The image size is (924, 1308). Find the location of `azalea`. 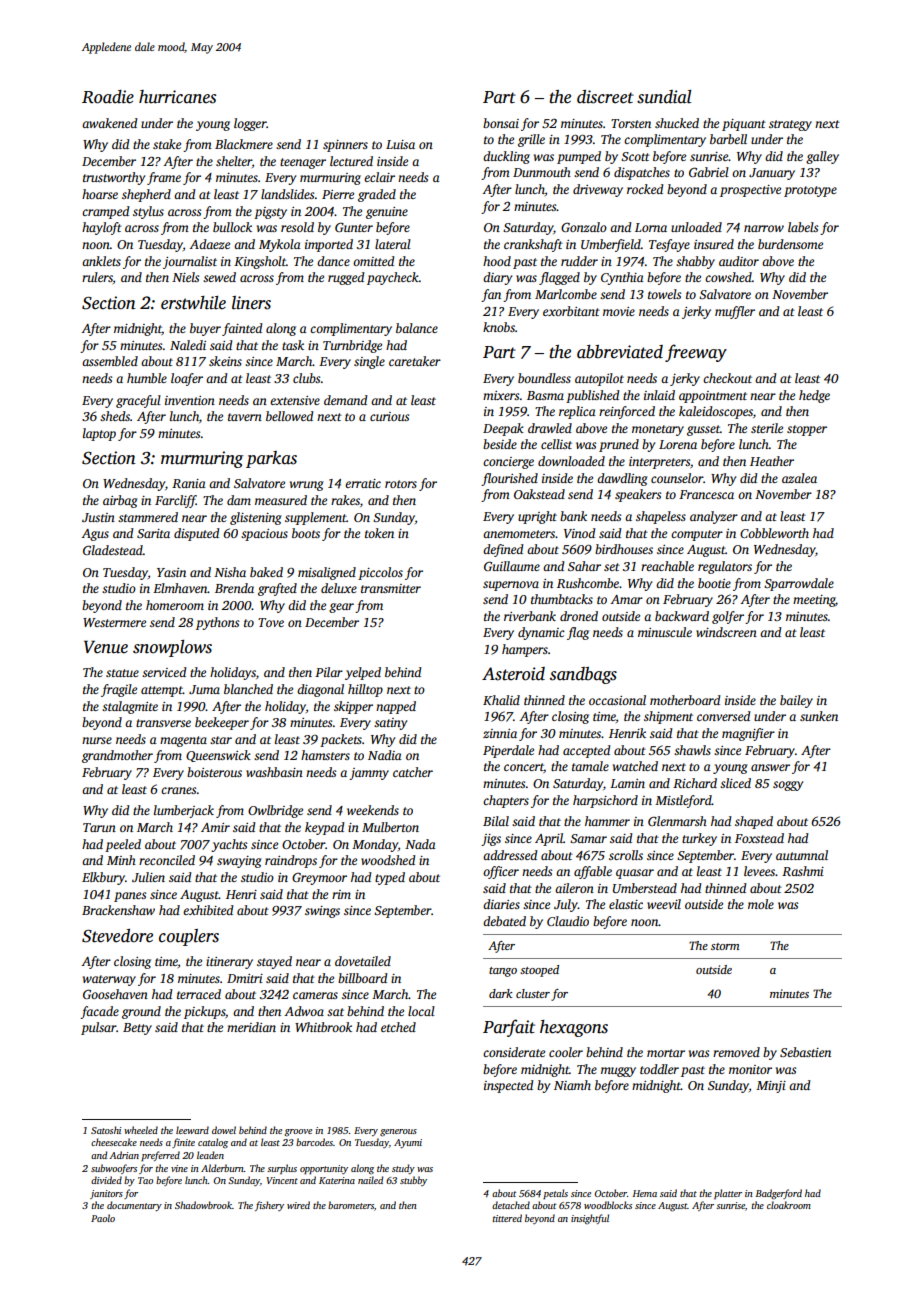

azalea is located at coordinates (799, 478).
